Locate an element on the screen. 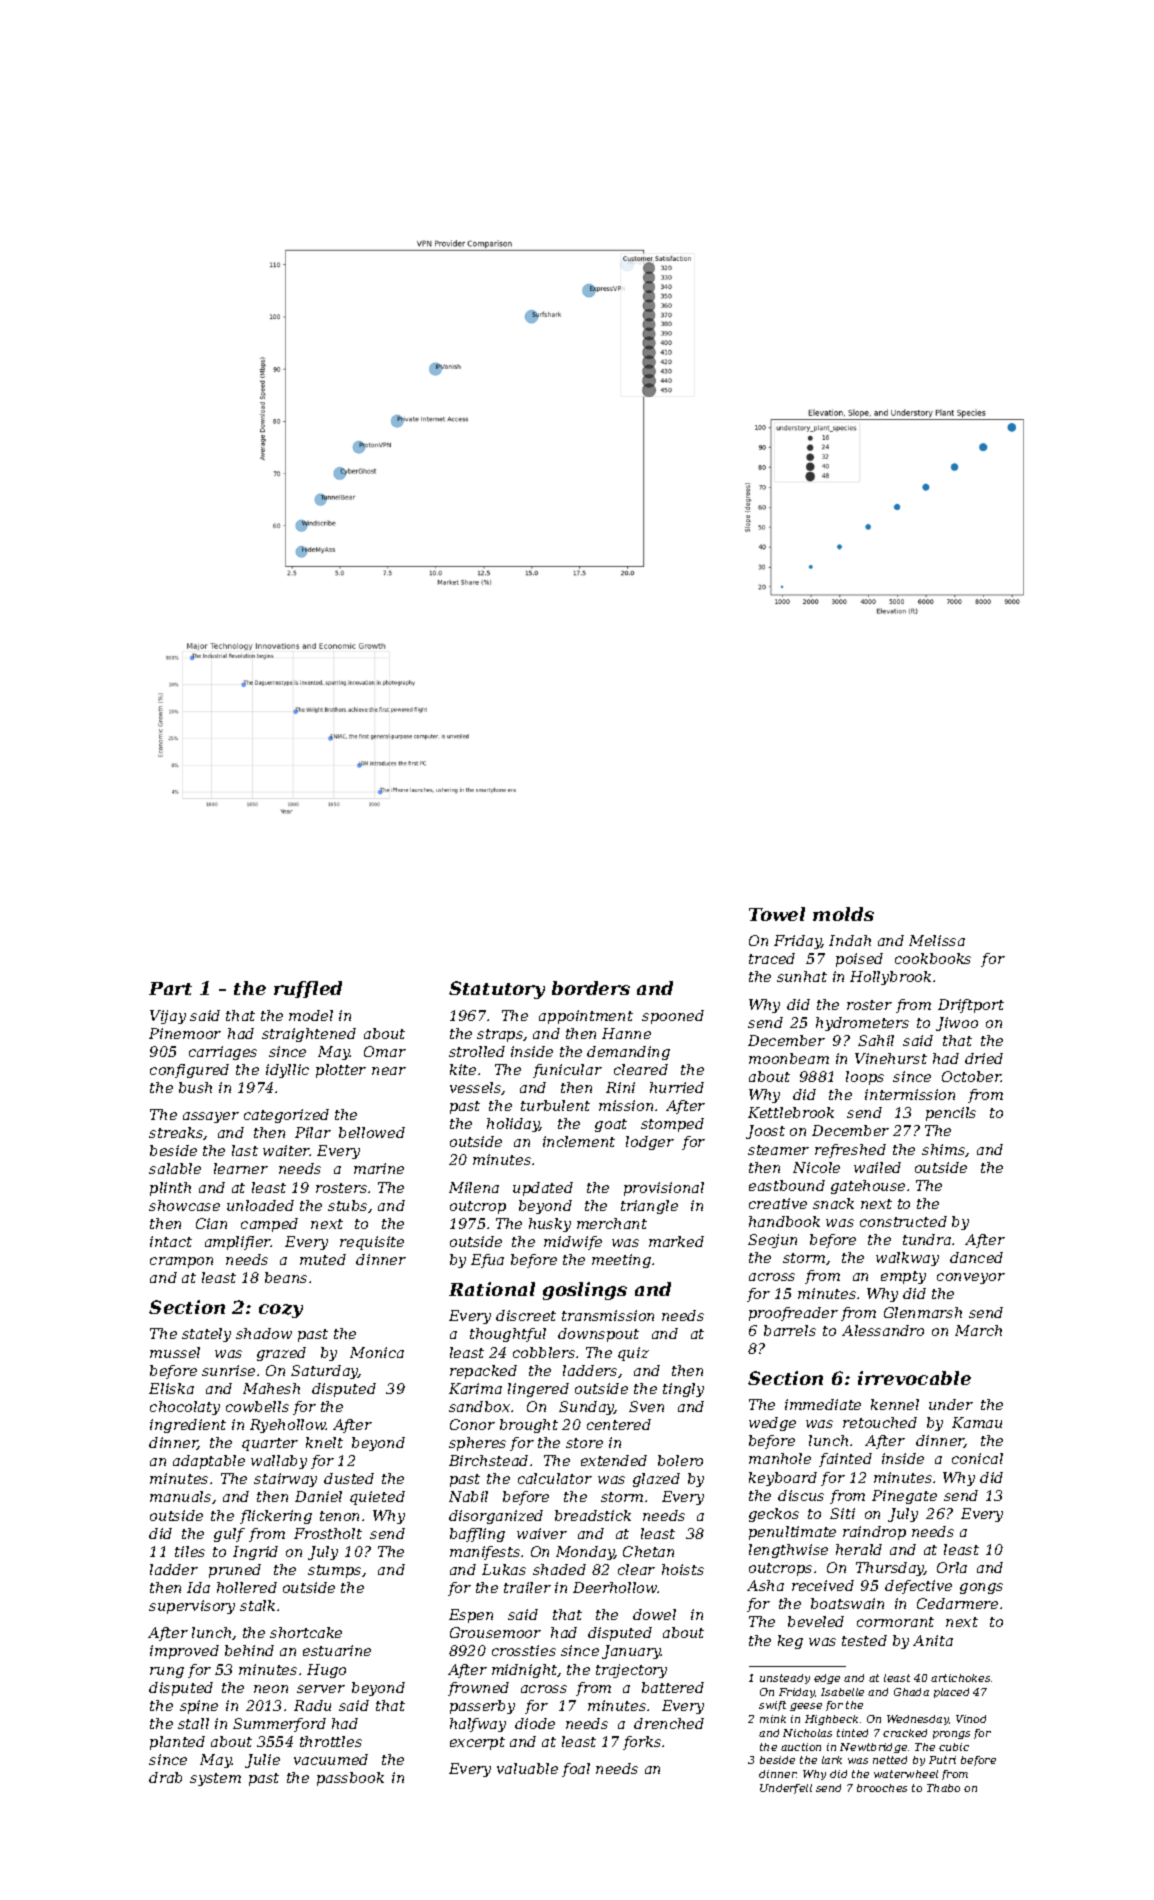 Image resolution: width=1154 pixels, height=1900 pixels. Chetan is located at coordinates (648, 1551).
